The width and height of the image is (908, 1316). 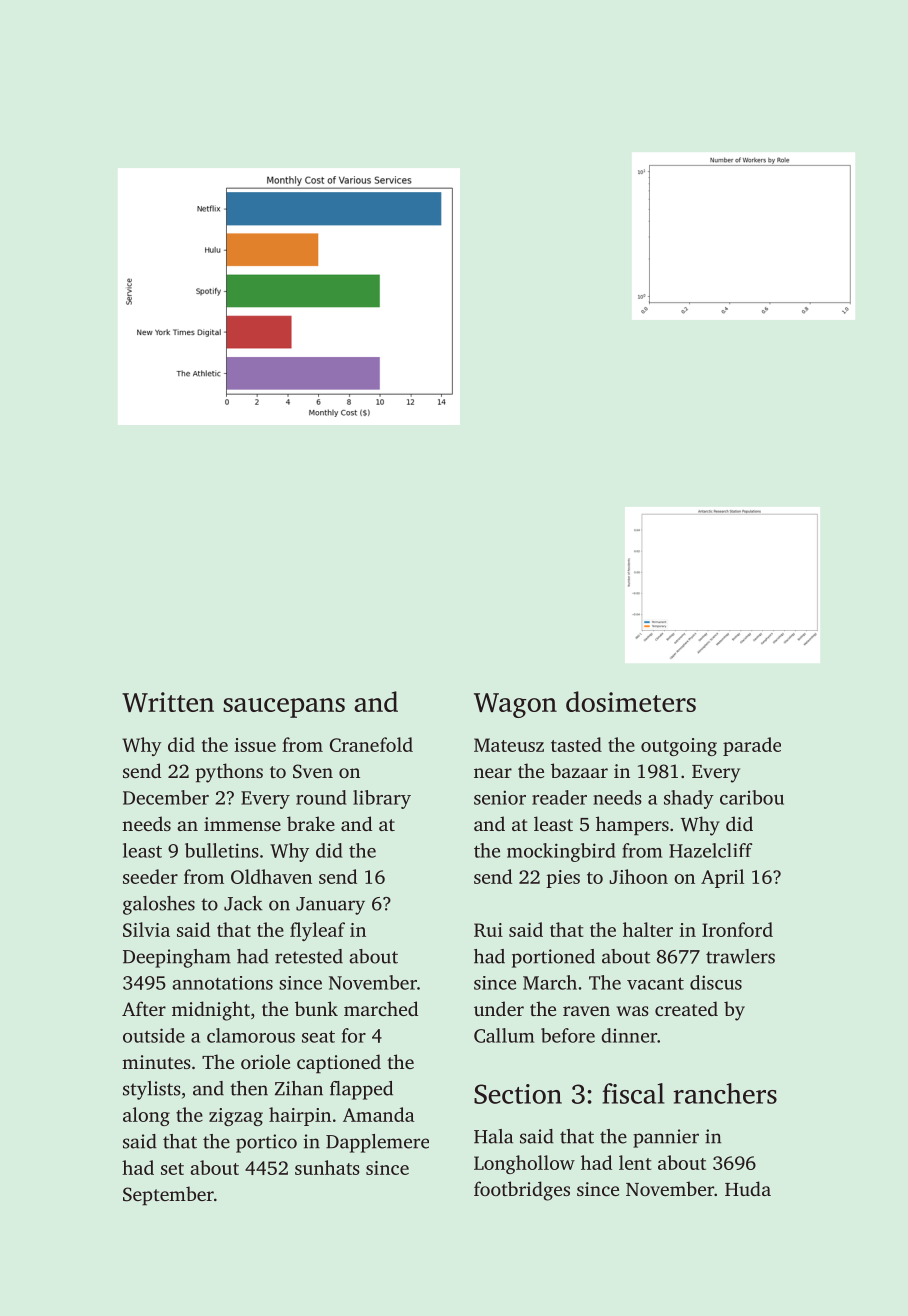 I want to click on dosimeters, so click(x=631, y=701).
